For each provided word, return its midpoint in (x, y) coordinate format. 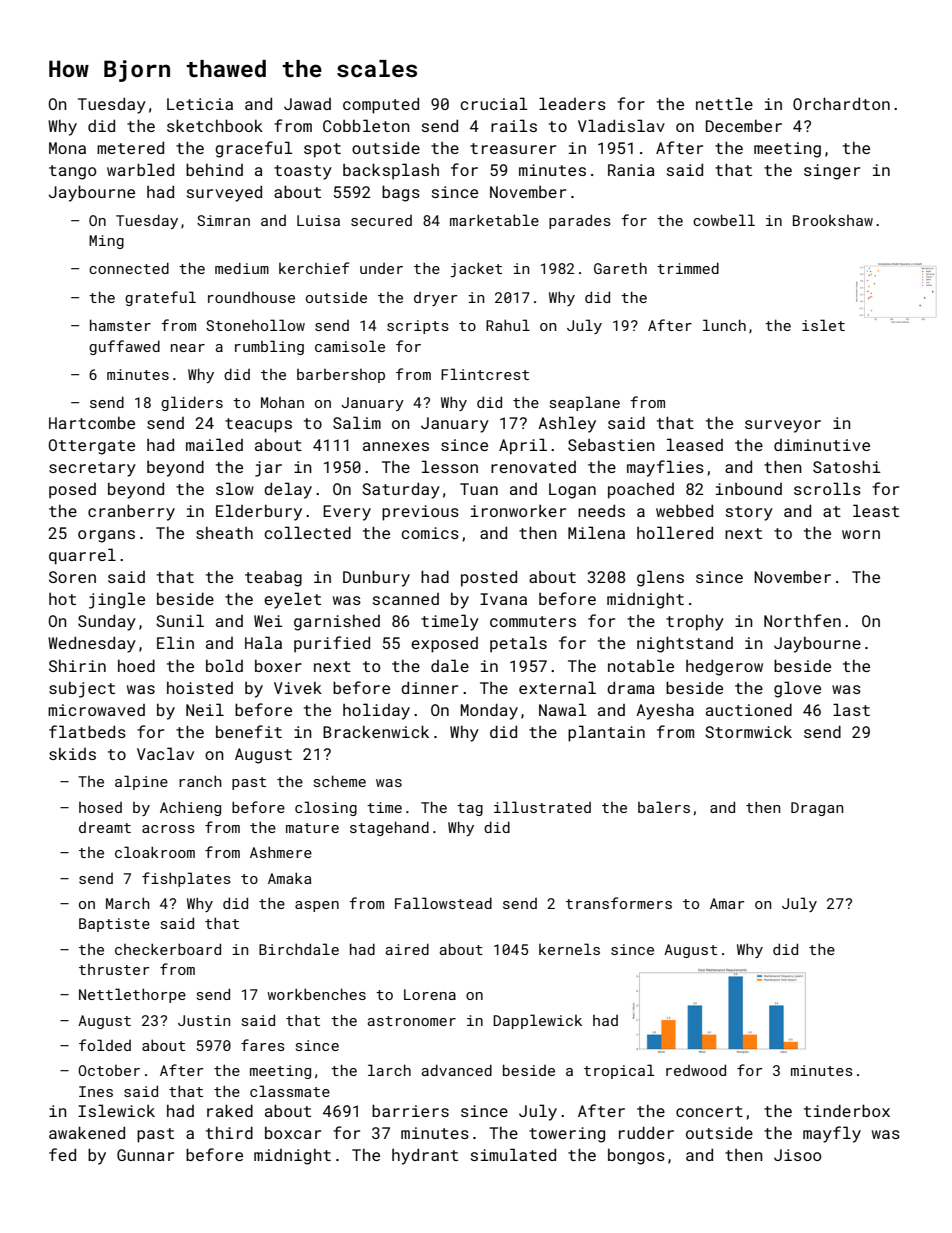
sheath (224, 533)
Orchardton (841, 103)
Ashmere (281, 852)
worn (861, 534)
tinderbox (847, 1110)
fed (62, 1154)
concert (709, 1111)
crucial (494, 103)
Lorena (430, 994)
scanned (406, 599)
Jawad (307, 104)
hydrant (425, 1156)
